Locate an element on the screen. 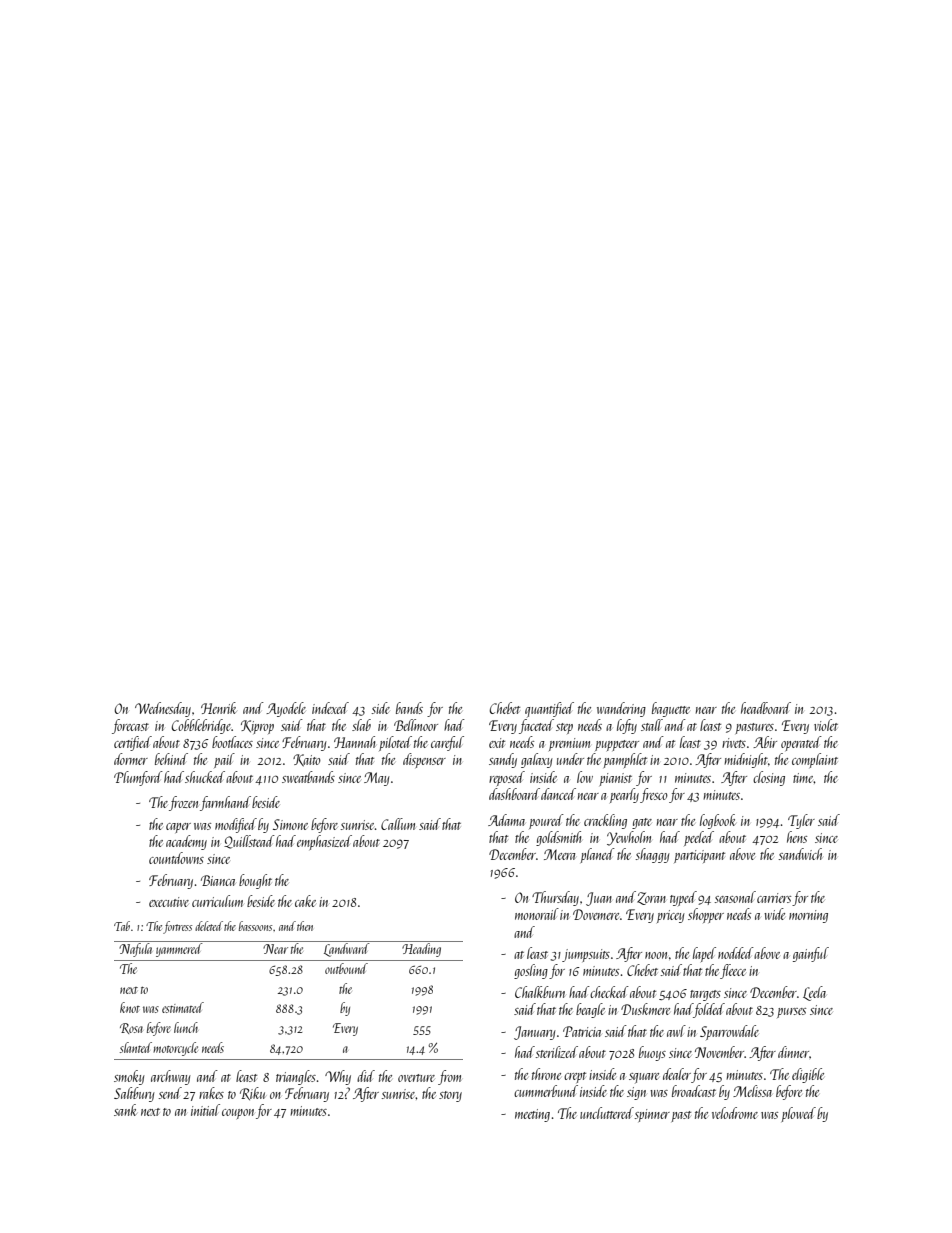  nodded is located at coordinates (736, 953).
